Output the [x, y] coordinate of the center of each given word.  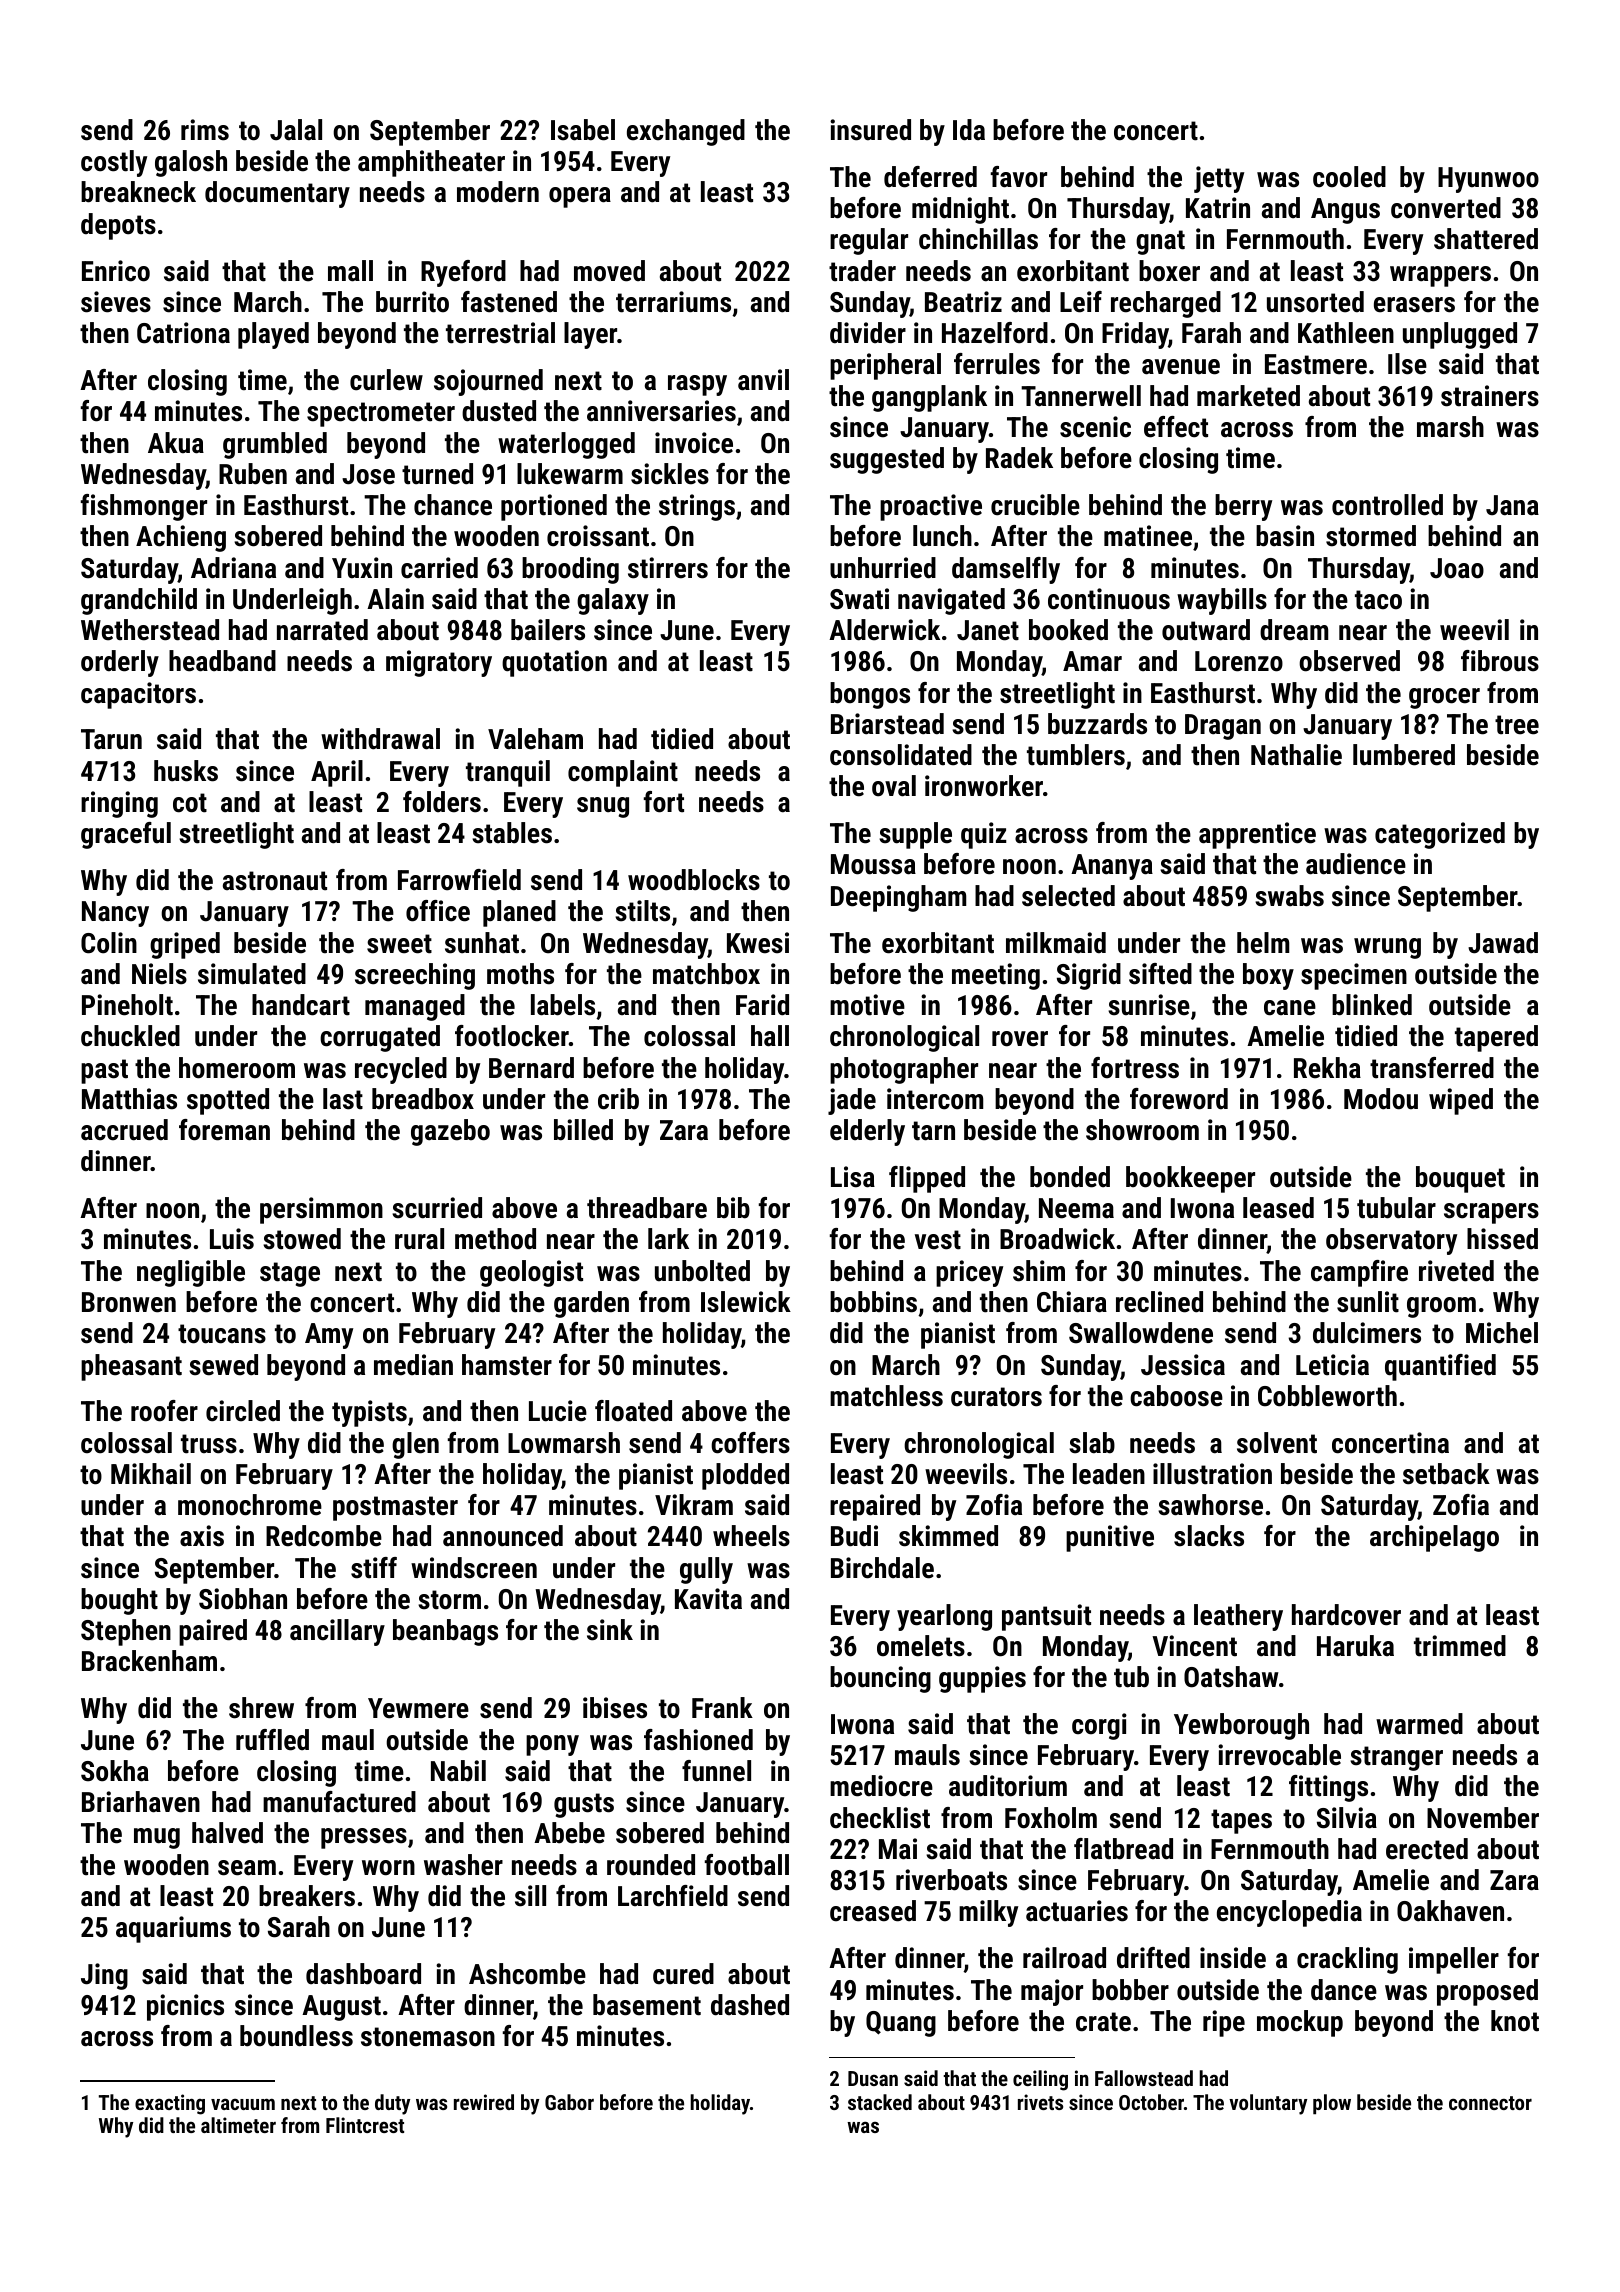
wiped [1461, 1101]
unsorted [1315, 302]
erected [1427, 1849]
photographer [904, 1070]
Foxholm [1051, 1818]
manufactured [339, 1802]
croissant [598, 536]
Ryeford [463, 273]
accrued [124, 1130]
